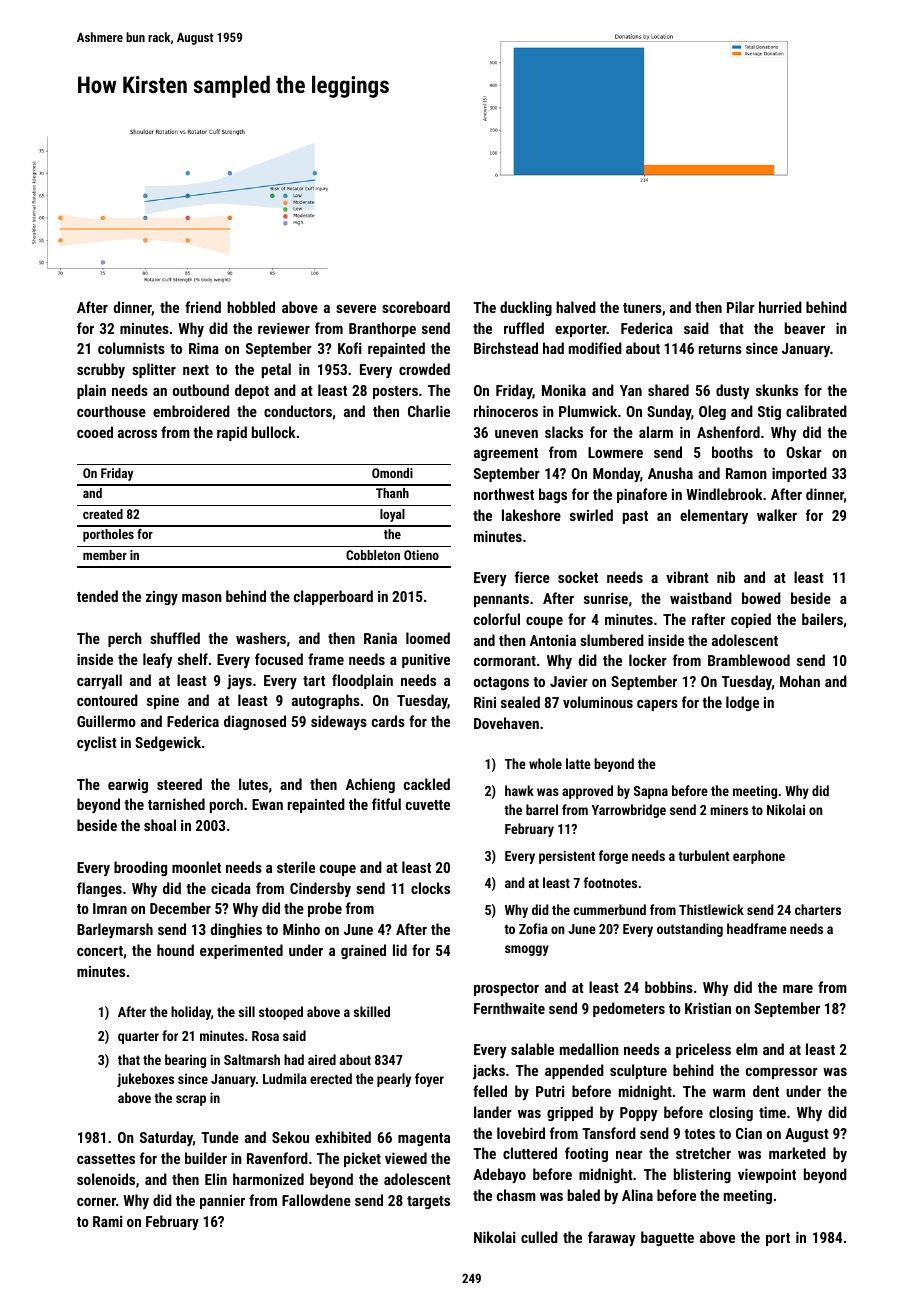 Image resolution: width=924 pixels, height=1314 pixels. I want to click on Minho, so click(301, 929).
